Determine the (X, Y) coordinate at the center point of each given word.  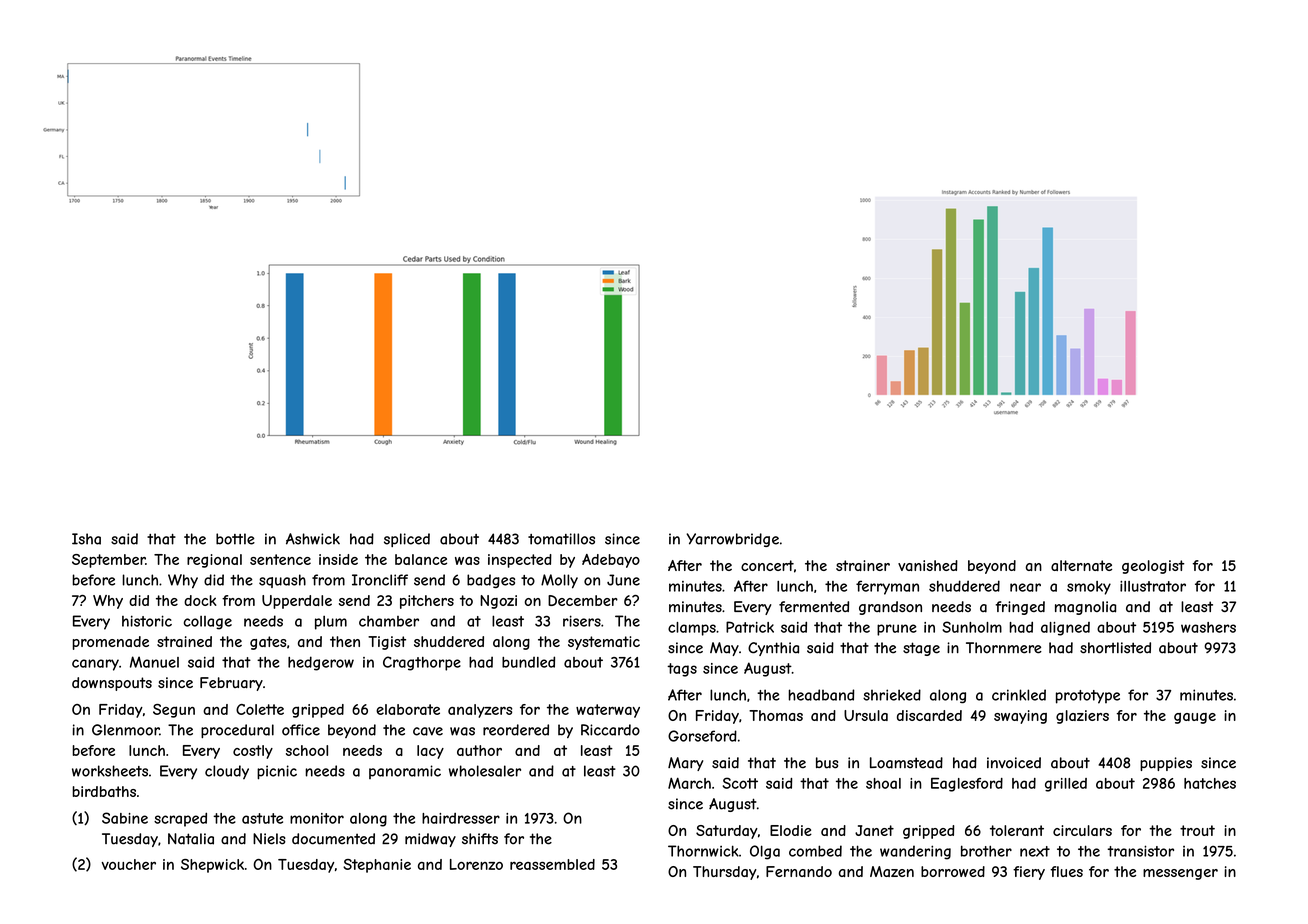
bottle (235, 539)
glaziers (1082, 717)
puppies (1166, 764)
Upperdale (297, 602)
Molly (559, 581)
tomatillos (561, 539)
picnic (277, 772)
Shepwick (212, 866)
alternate (1081, 565)
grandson (890, 608)
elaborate (408, 709)
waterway (608, 711)
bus (827, 763)
